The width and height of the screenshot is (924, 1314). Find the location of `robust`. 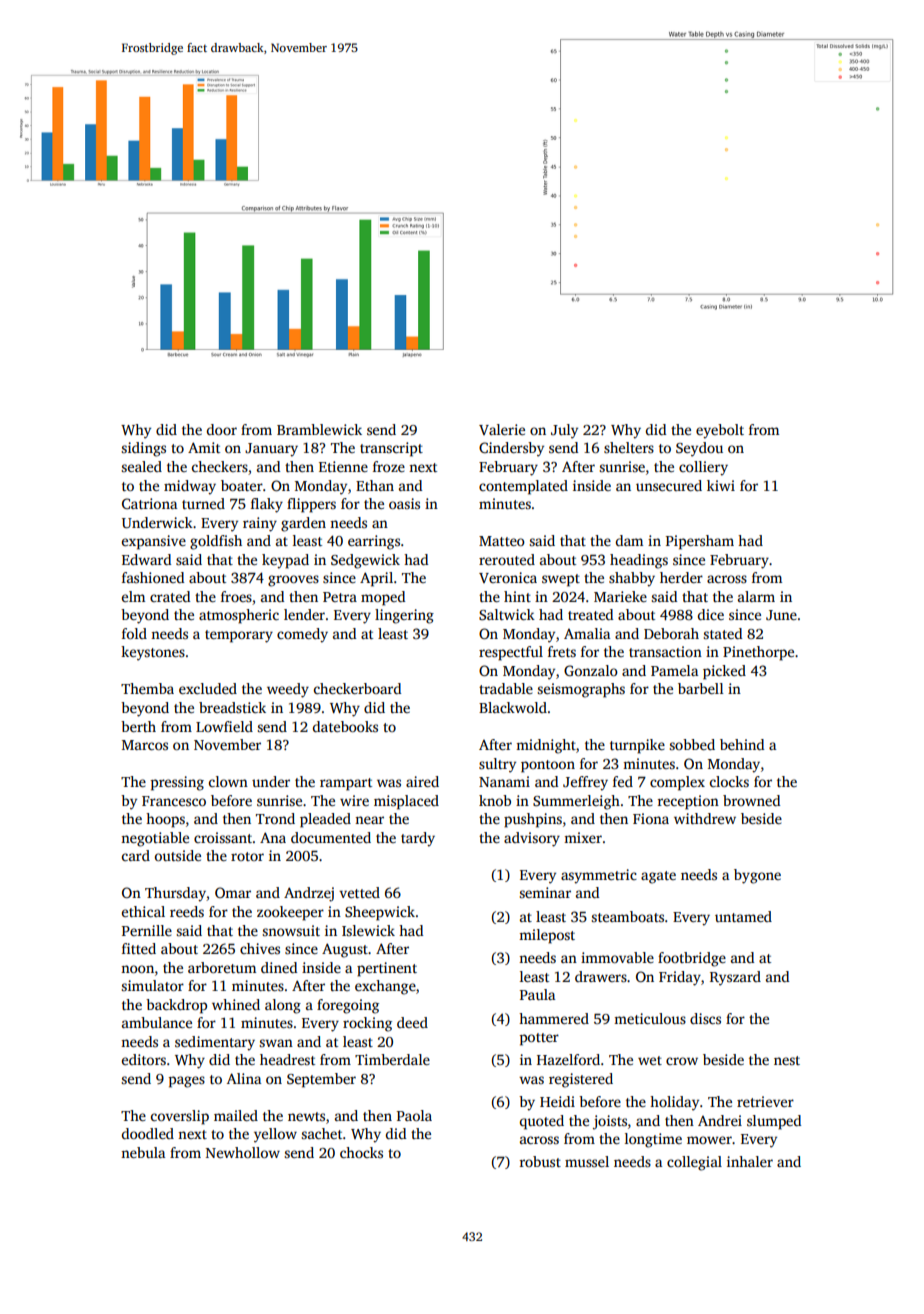

robust is located at coordinates (540, 1161).
